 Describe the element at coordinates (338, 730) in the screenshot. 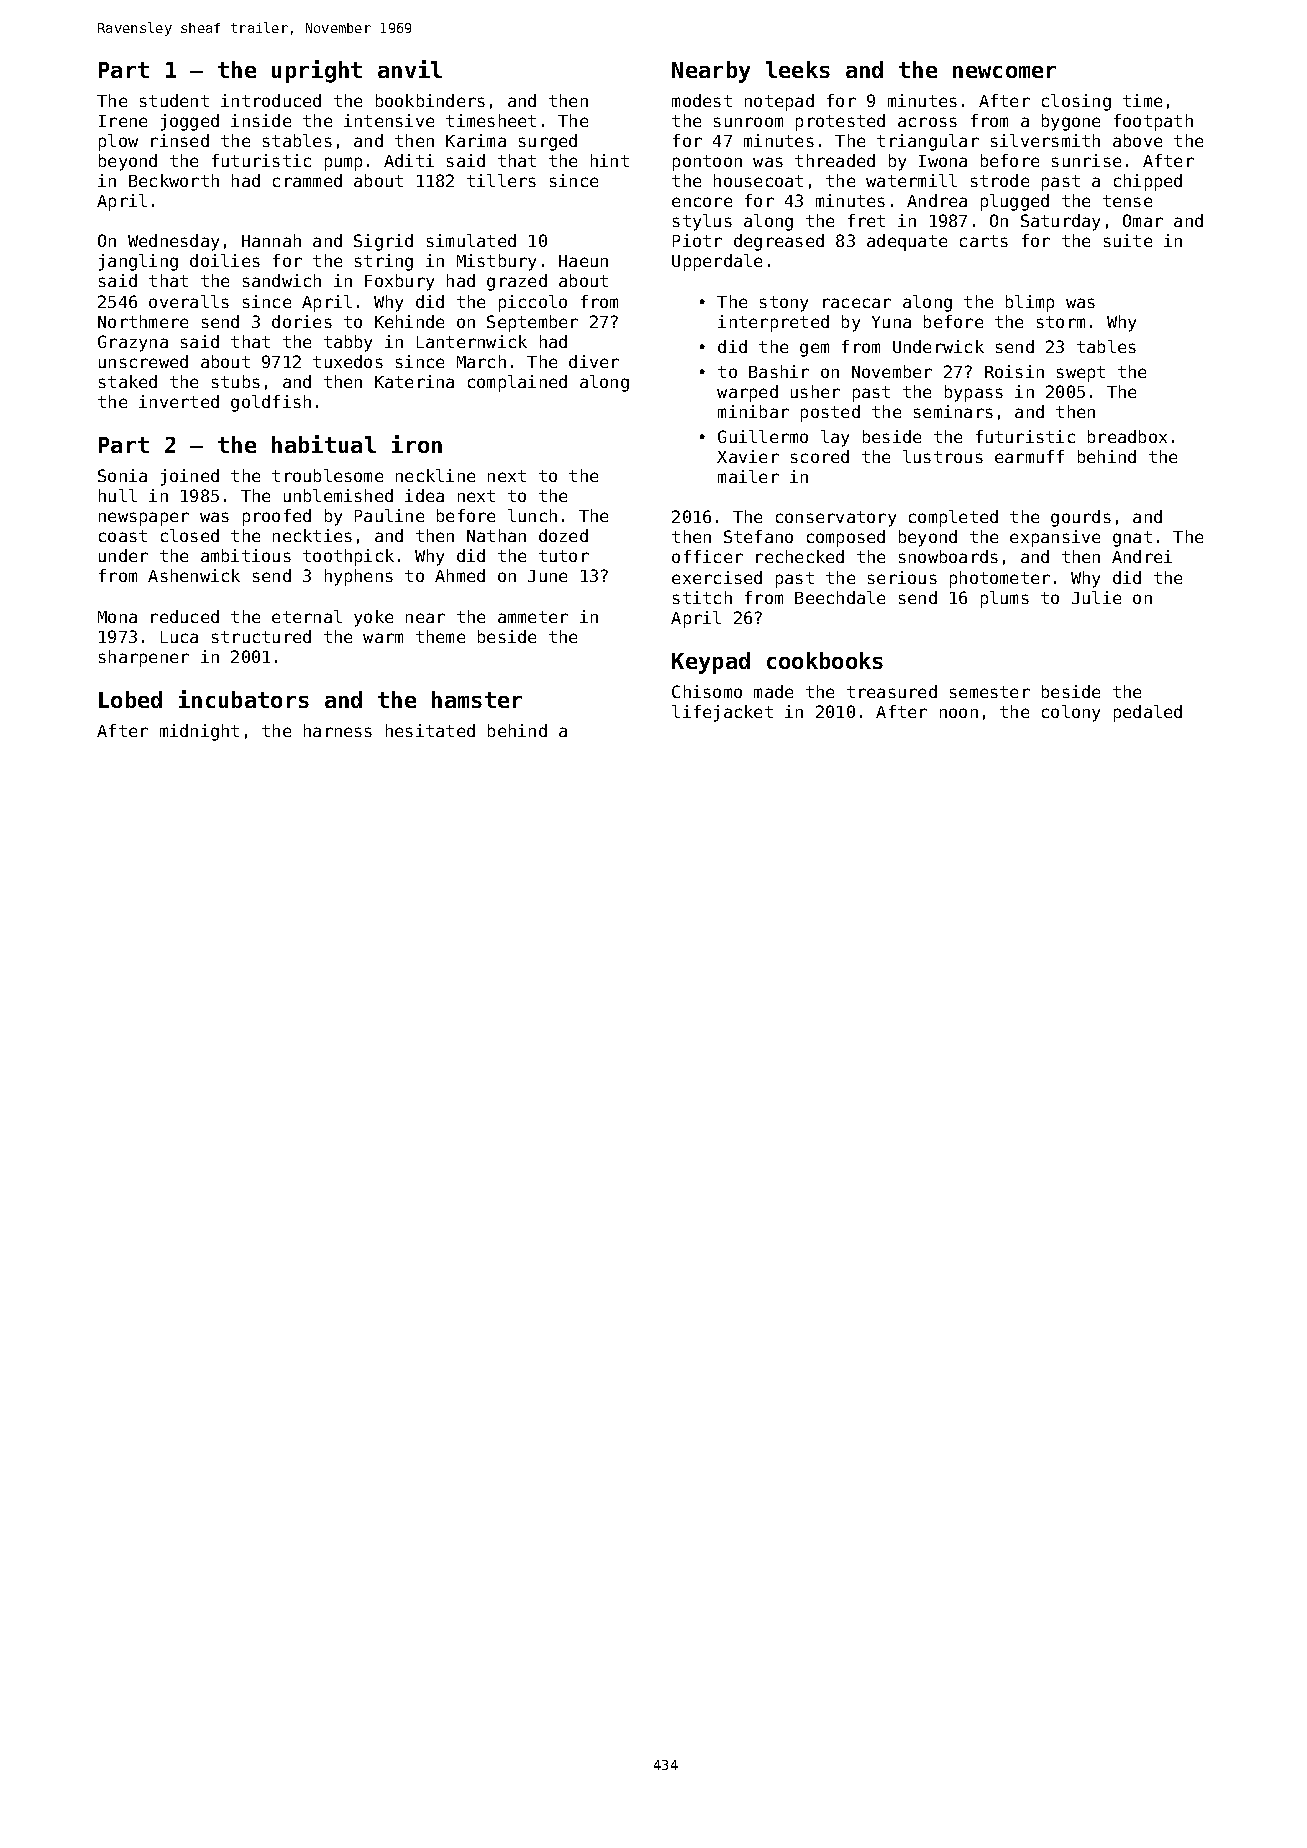

I see `harness` at that location.
